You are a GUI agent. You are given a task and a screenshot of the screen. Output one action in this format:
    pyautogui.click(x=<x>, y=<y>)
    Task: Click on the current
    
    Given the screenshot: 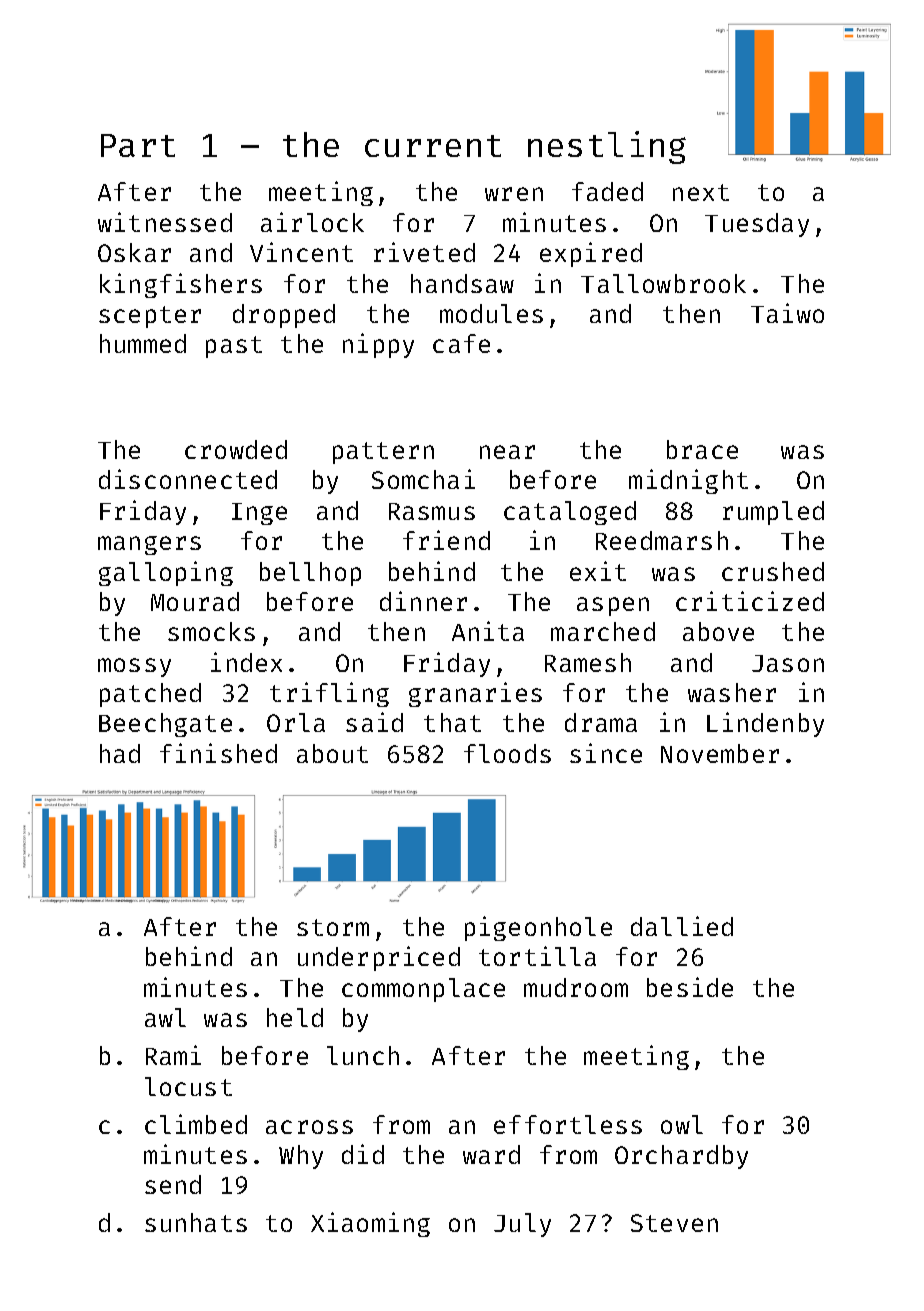 What is the action you would take?
    pyautogui.click(x=433, y=146)
